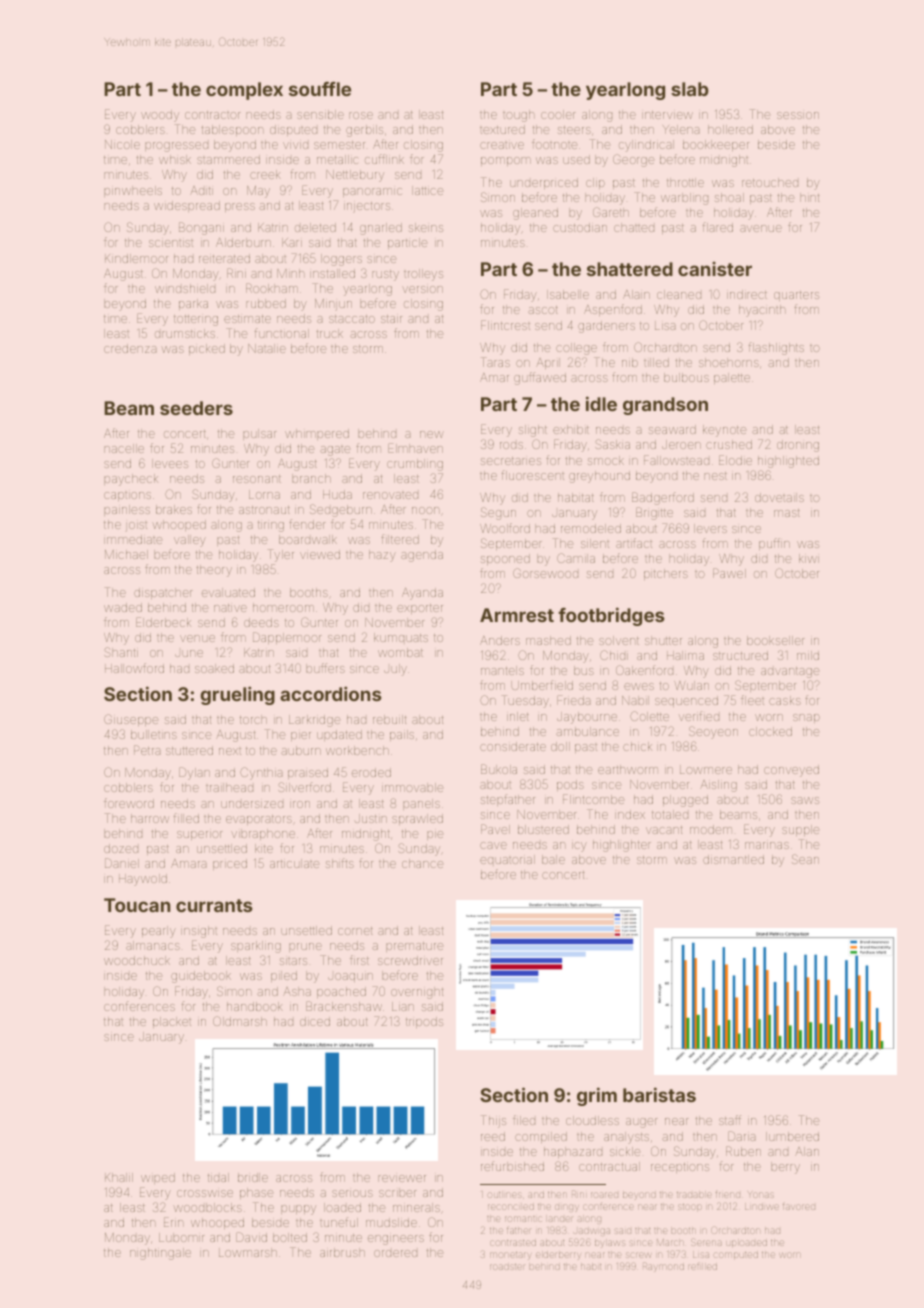 Image resolution: width=924 pixels, height=1308 pixels. What do you see at coordinates (507, 1267) in the image?
I see `roadster` at bounding box center [507, 1267].
